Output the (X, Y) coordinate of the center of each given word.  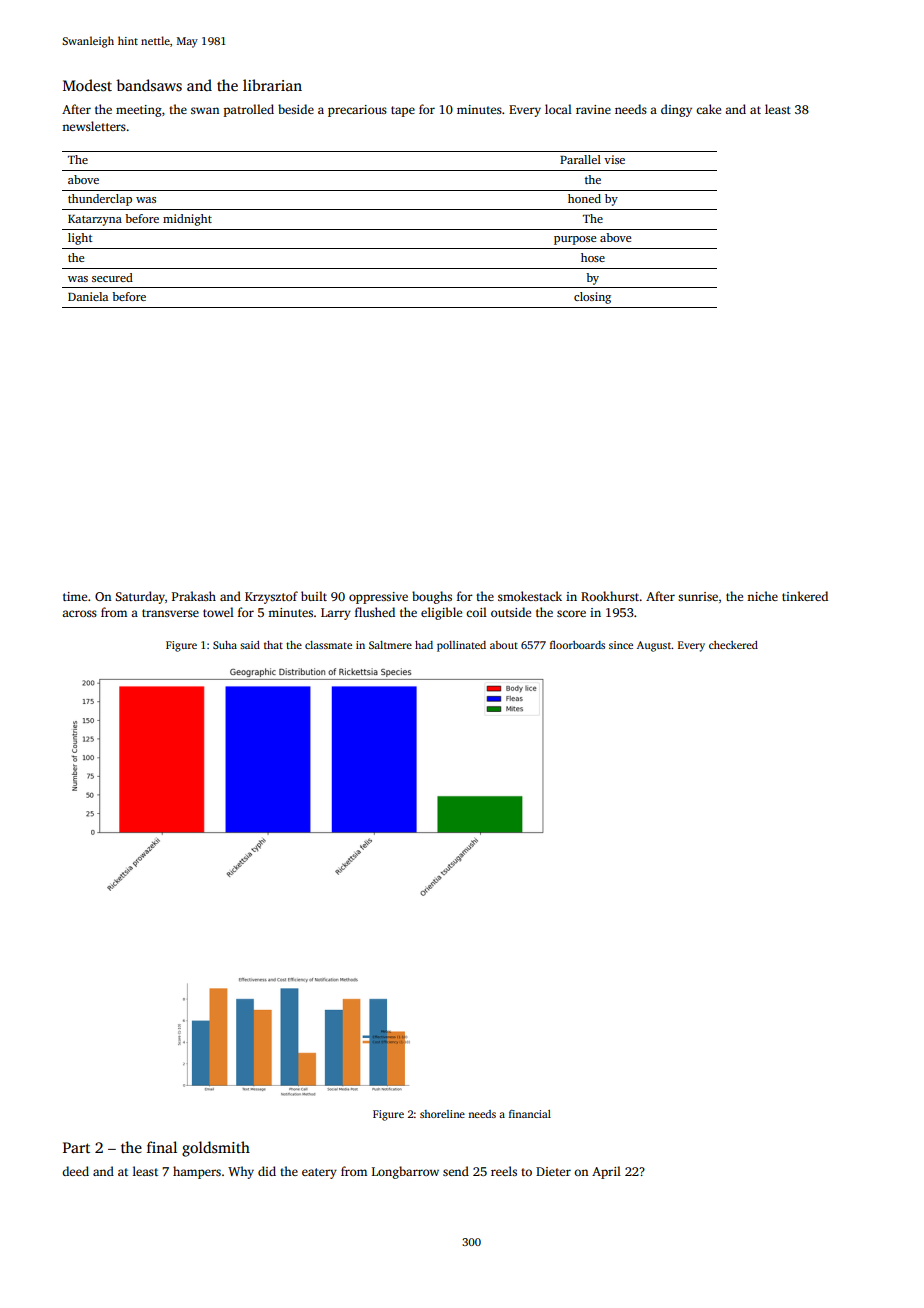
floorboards (577, 645)
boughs (432, 597)
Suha (225, 645)
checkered (733, 645)
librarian (272, 85)
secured (112, 277)
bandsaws (149, 85)
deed (75, 1171)
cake (708, 109)
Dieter (553, 1171)
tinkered (805, 596)
